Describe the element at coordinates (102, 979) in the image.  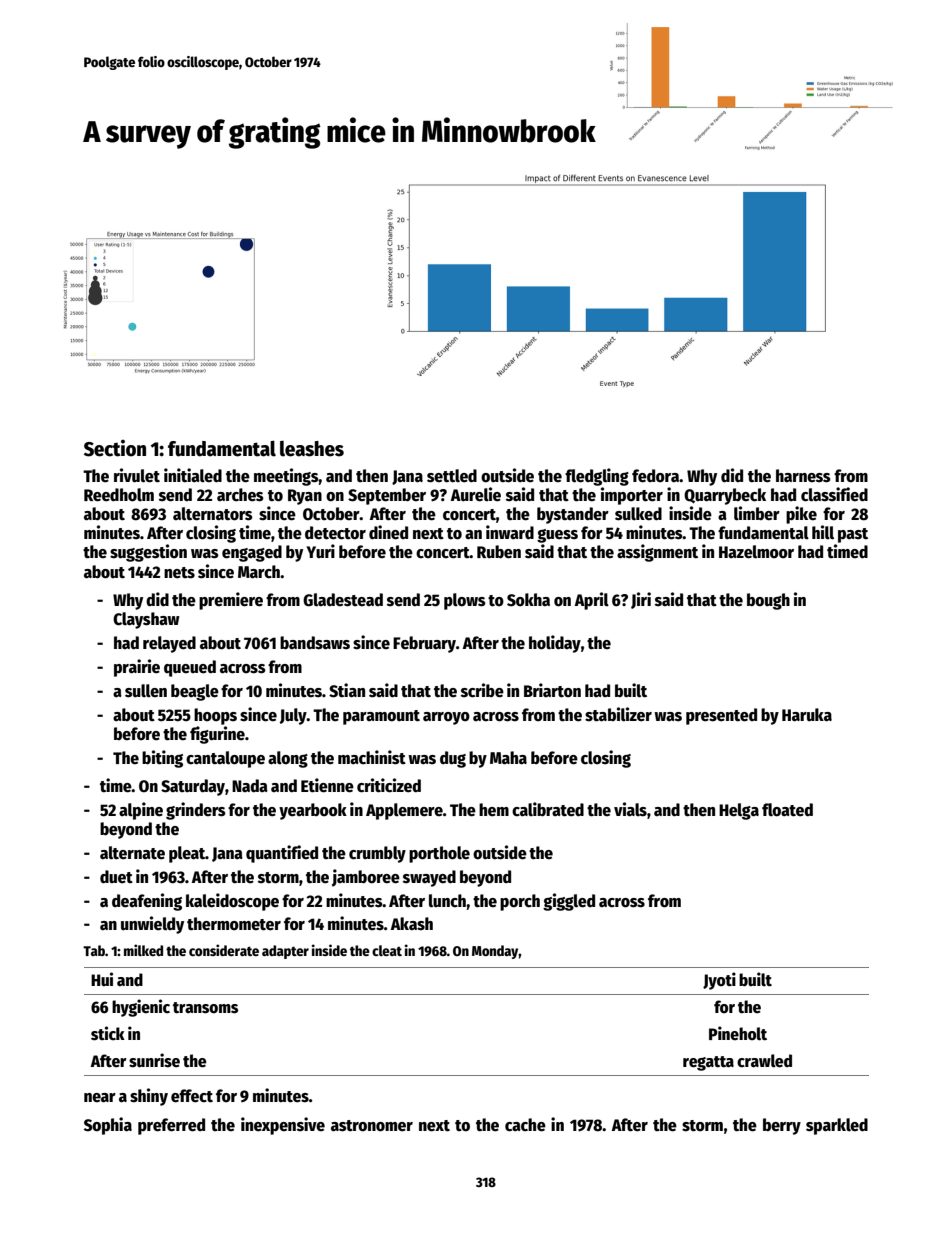
I see `Hui` at that location.
